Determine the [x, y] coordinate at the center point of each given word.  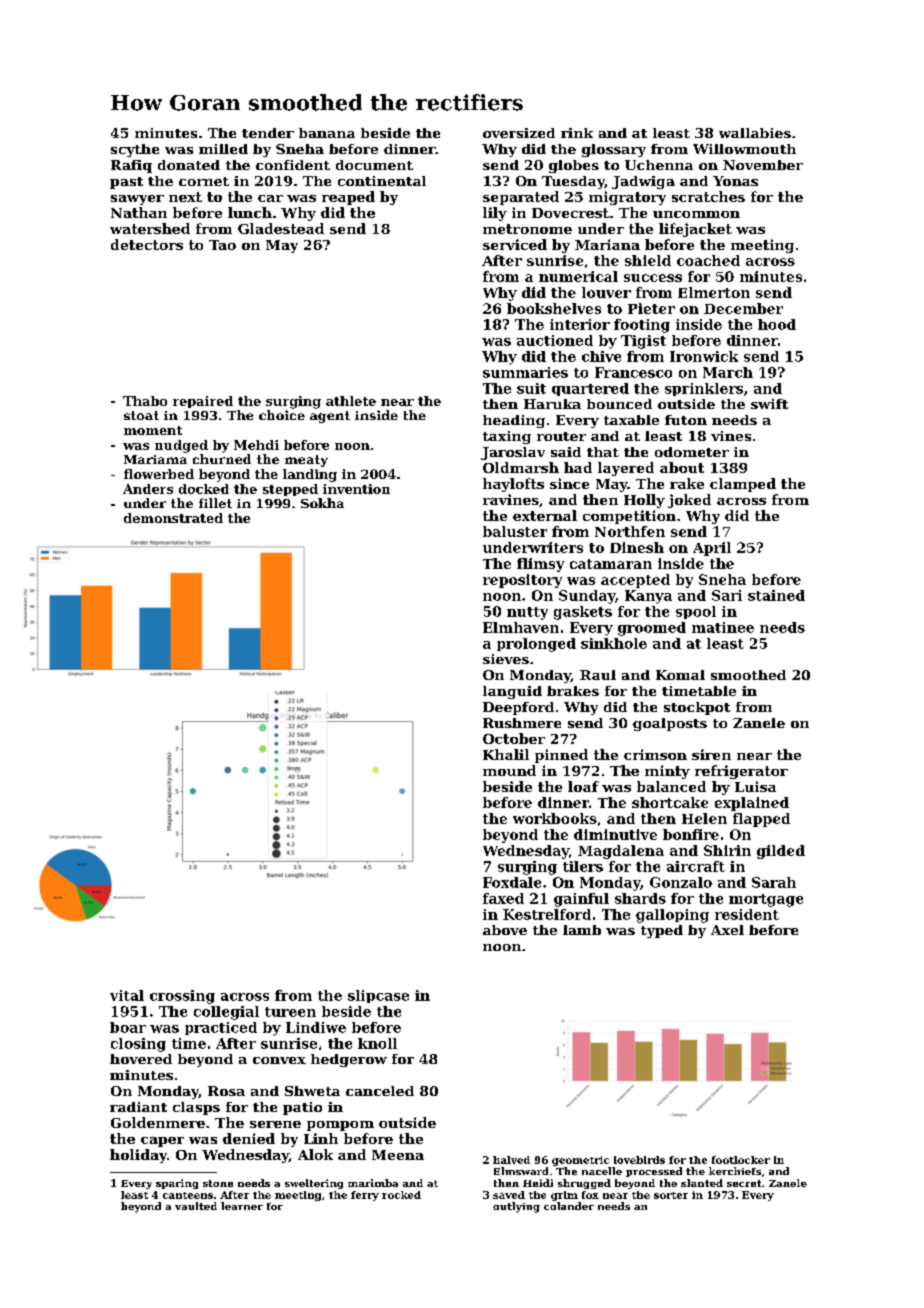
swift [769, 404]
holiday [138, 1156]
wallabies [755, 133]
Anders [148, 489]
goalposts [670, 724]
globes [574, 166]
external [545, 515]
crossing [182, 997]
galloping [672, 916]
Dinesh [637, 547]
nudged [181, 446]
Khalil [506, 754]
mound [509, 770]
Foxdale [512, 882]
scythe [135, 150]
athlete [351, 401]
